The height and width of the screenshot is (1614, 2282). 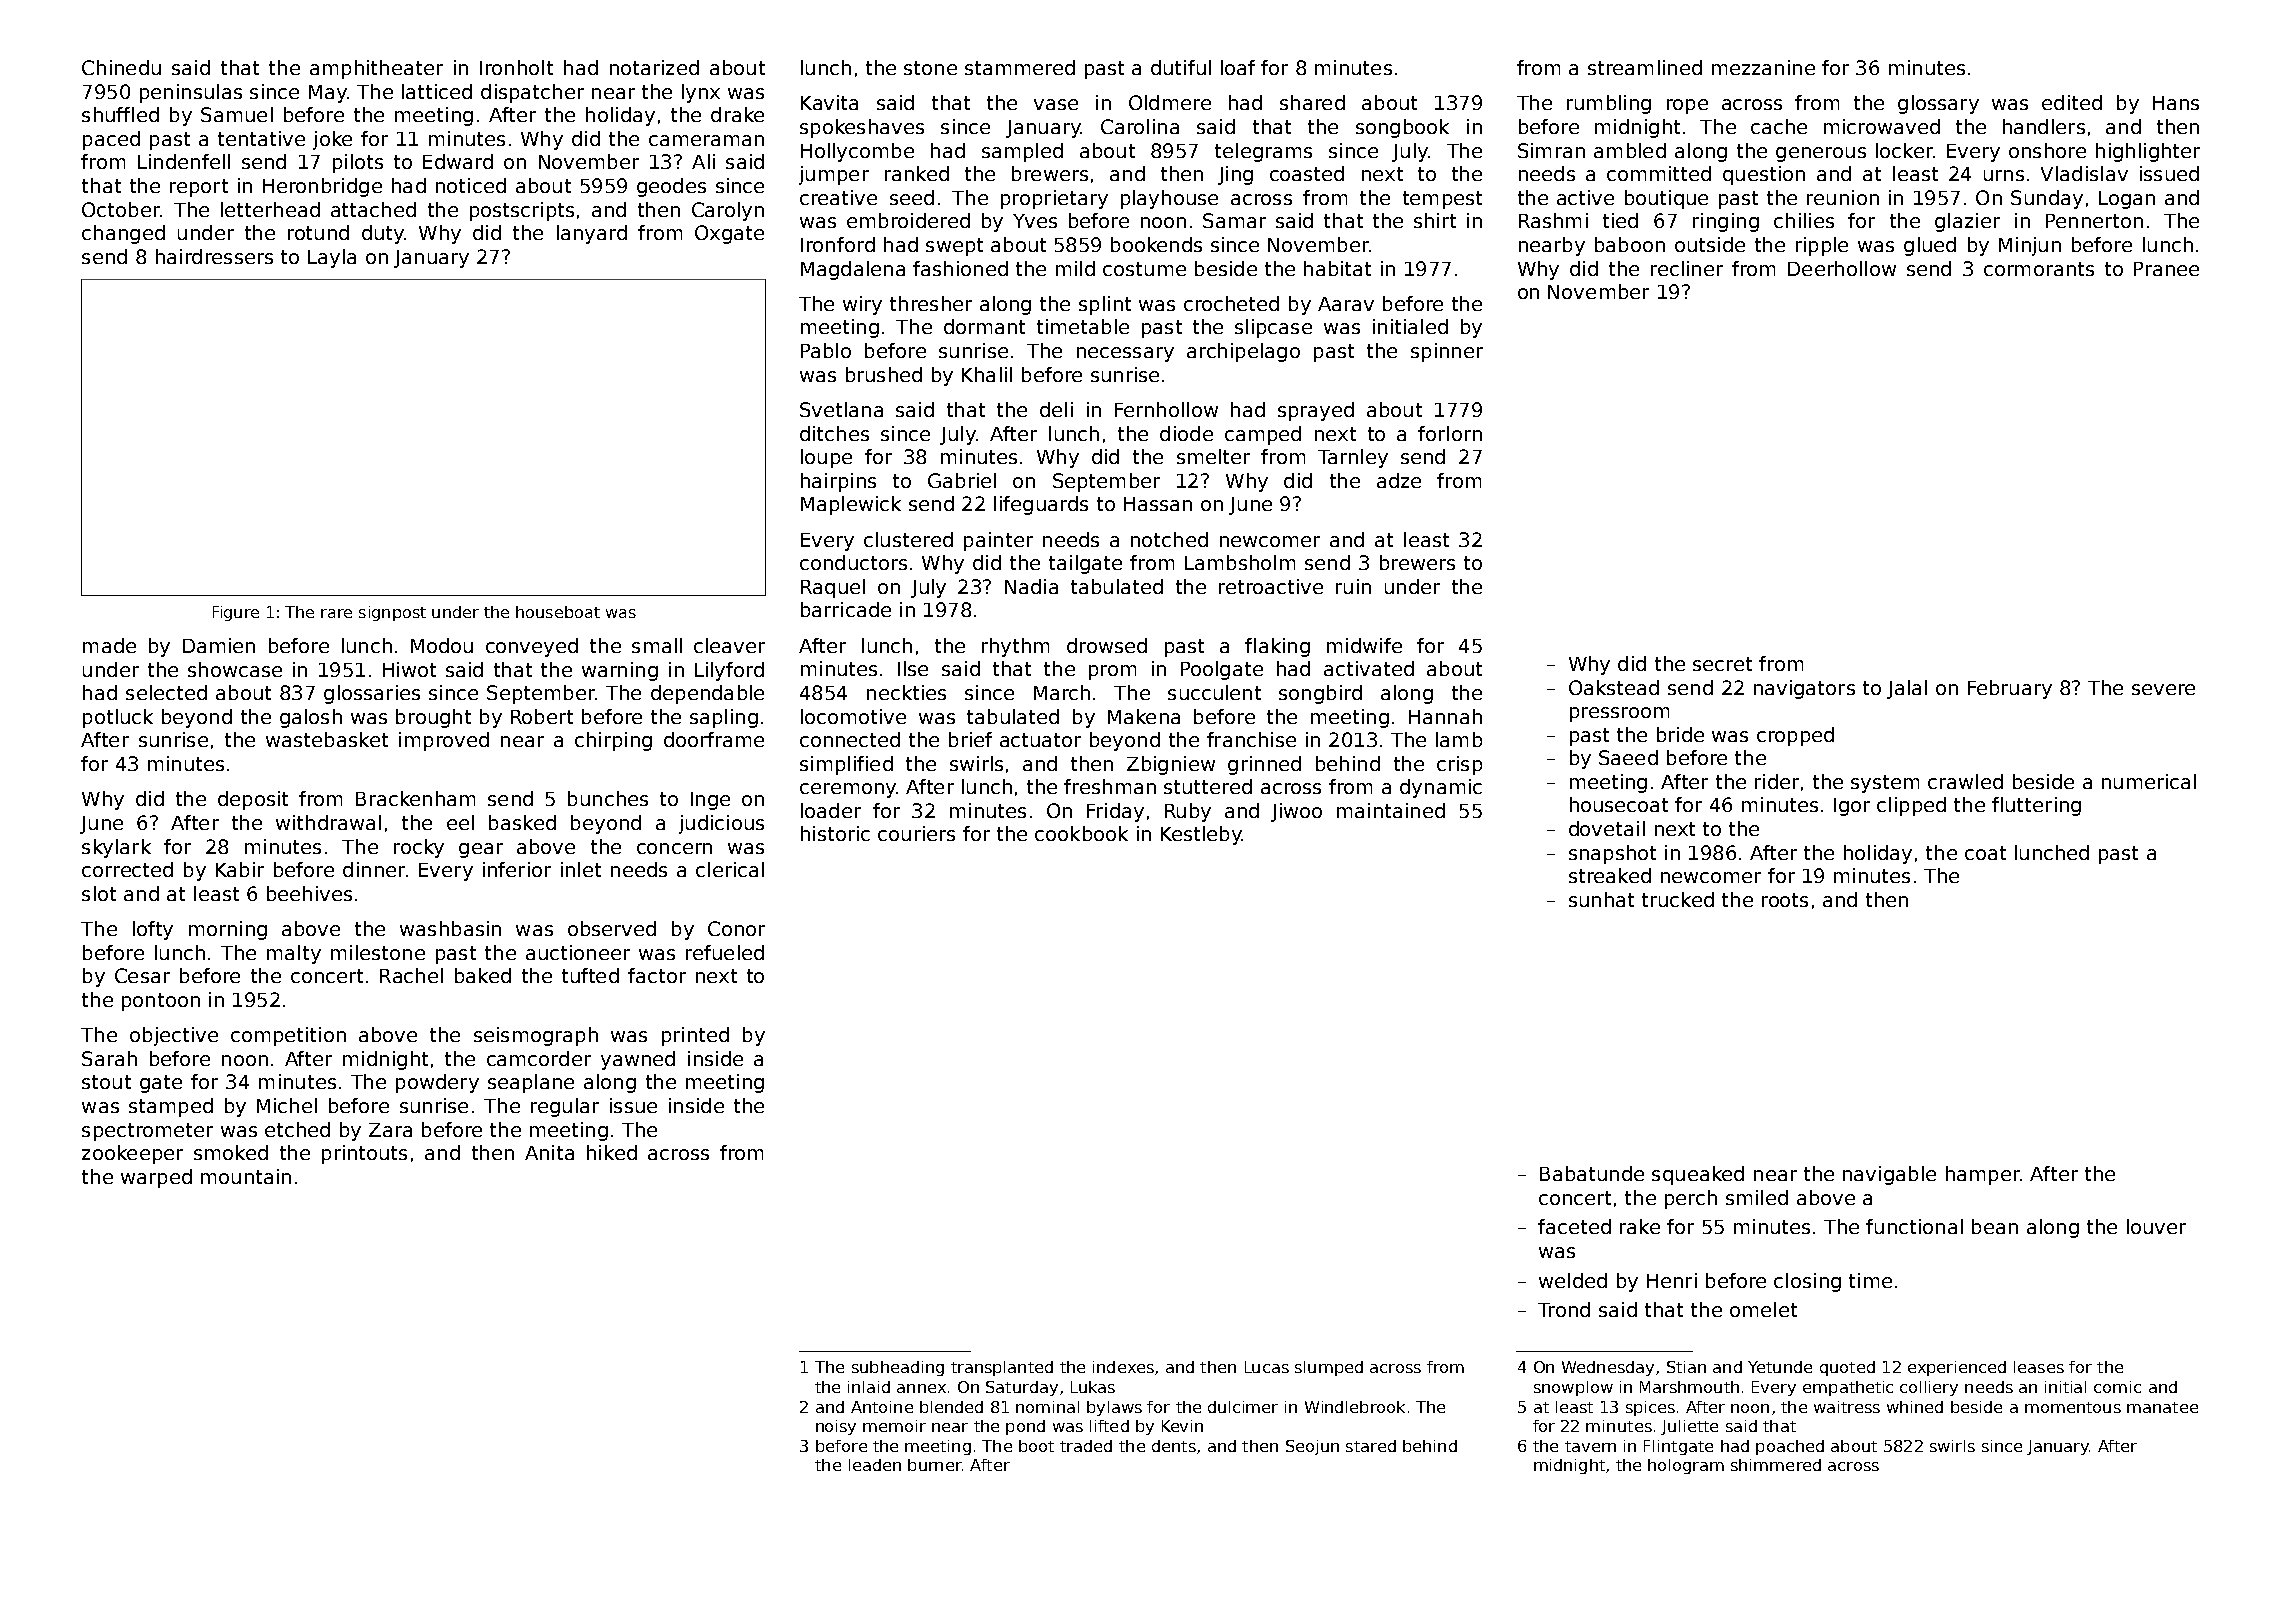 What do you see at coordinates (1763, 67) in the screenshot?
I see `mezzanine` at bounding box center [1763, 67].
